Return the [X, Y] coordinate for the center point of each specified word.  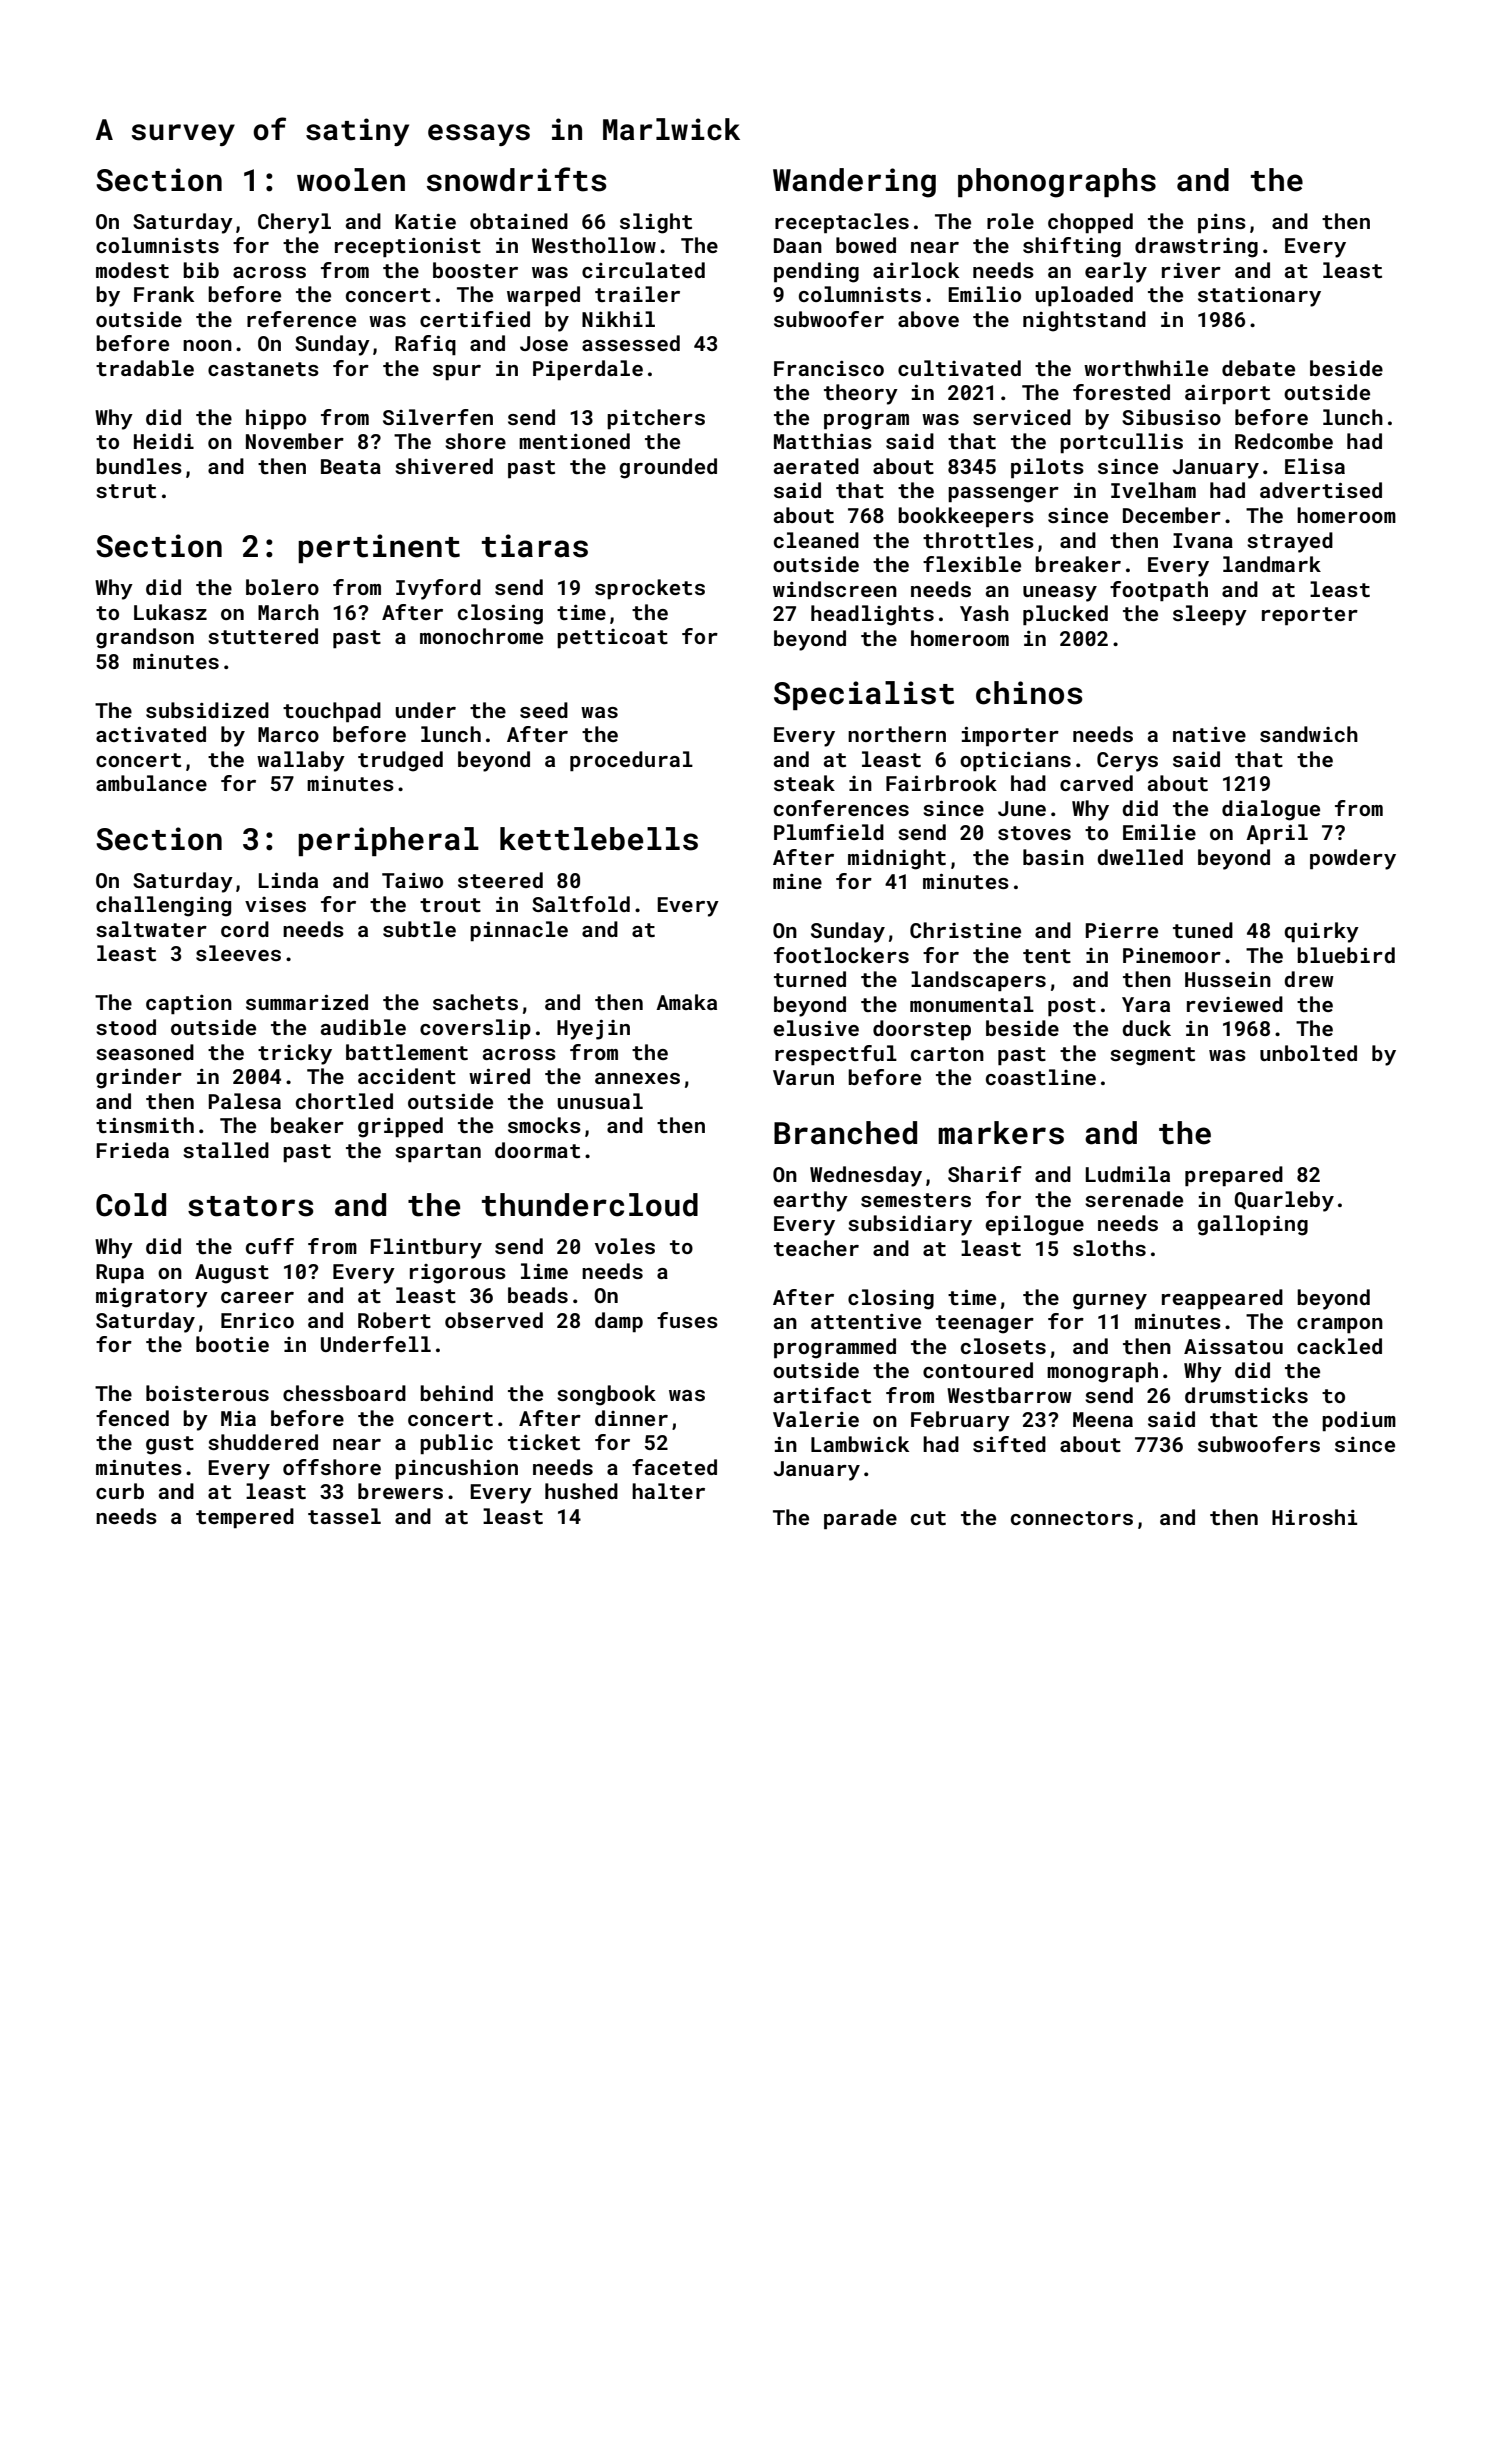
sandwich [1309, 734]
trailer [637, 294]
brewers [400, 1491]
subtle [419, 929]
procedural [631, 761]
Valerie [816, 1419]
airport [1227, 394]
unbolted [1308, 1053]
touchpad [332, 712]
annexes [637, 1078]
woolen [351, 180]
